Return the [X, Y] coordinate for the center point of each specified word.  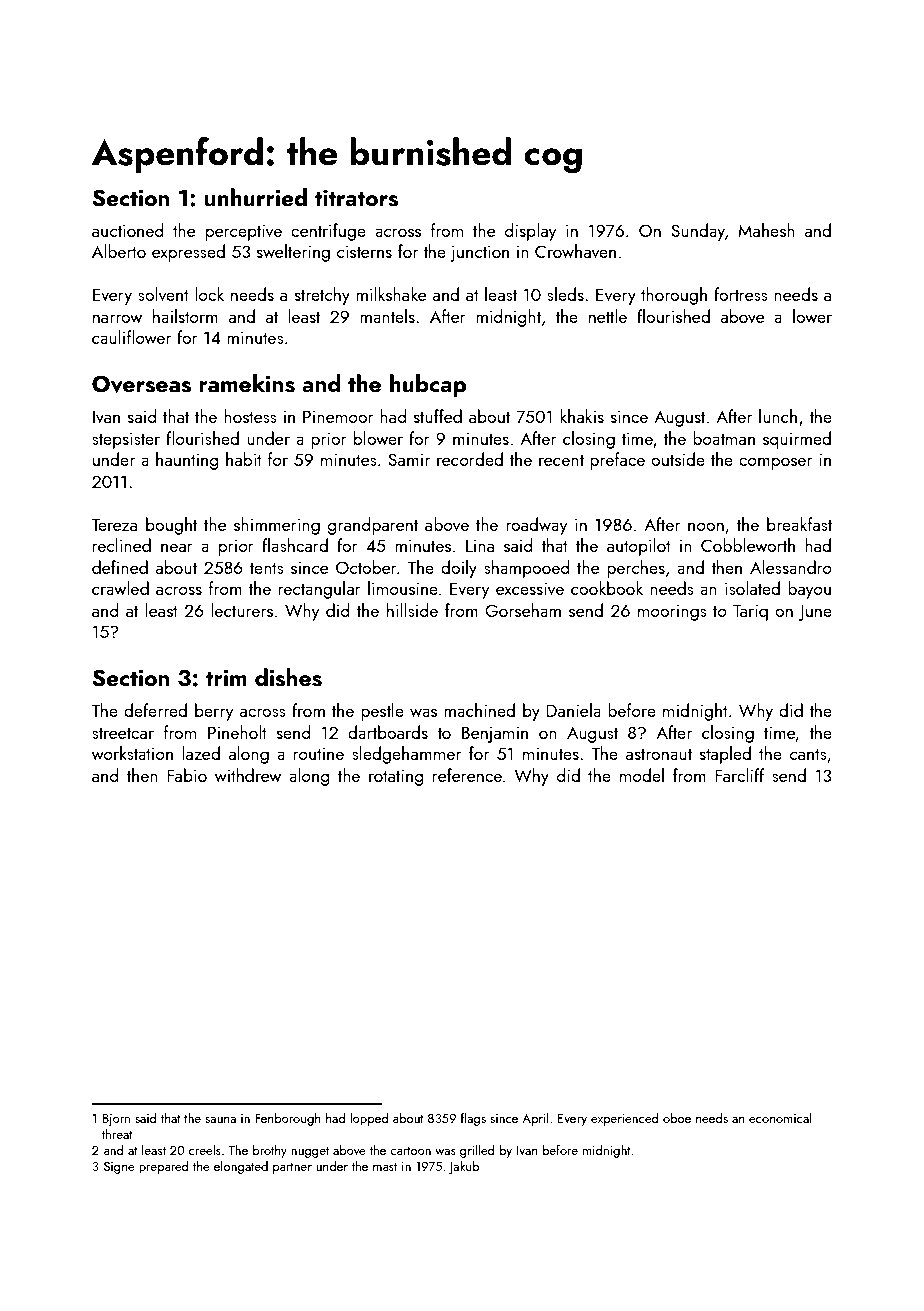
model [642, 775]
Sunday [698, 232]
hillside [412, 610]
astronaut [659, 754]
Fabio [187, 775]
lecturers [242, 610]
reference [467, 775]
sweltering [293, 253]
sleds [565, 294]
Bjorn [116, 1120]
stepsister [126, 440]
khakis [582, 416]
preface [617, 461]
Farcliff [739, 775]
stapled [725, 755]
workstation [132, 753]
